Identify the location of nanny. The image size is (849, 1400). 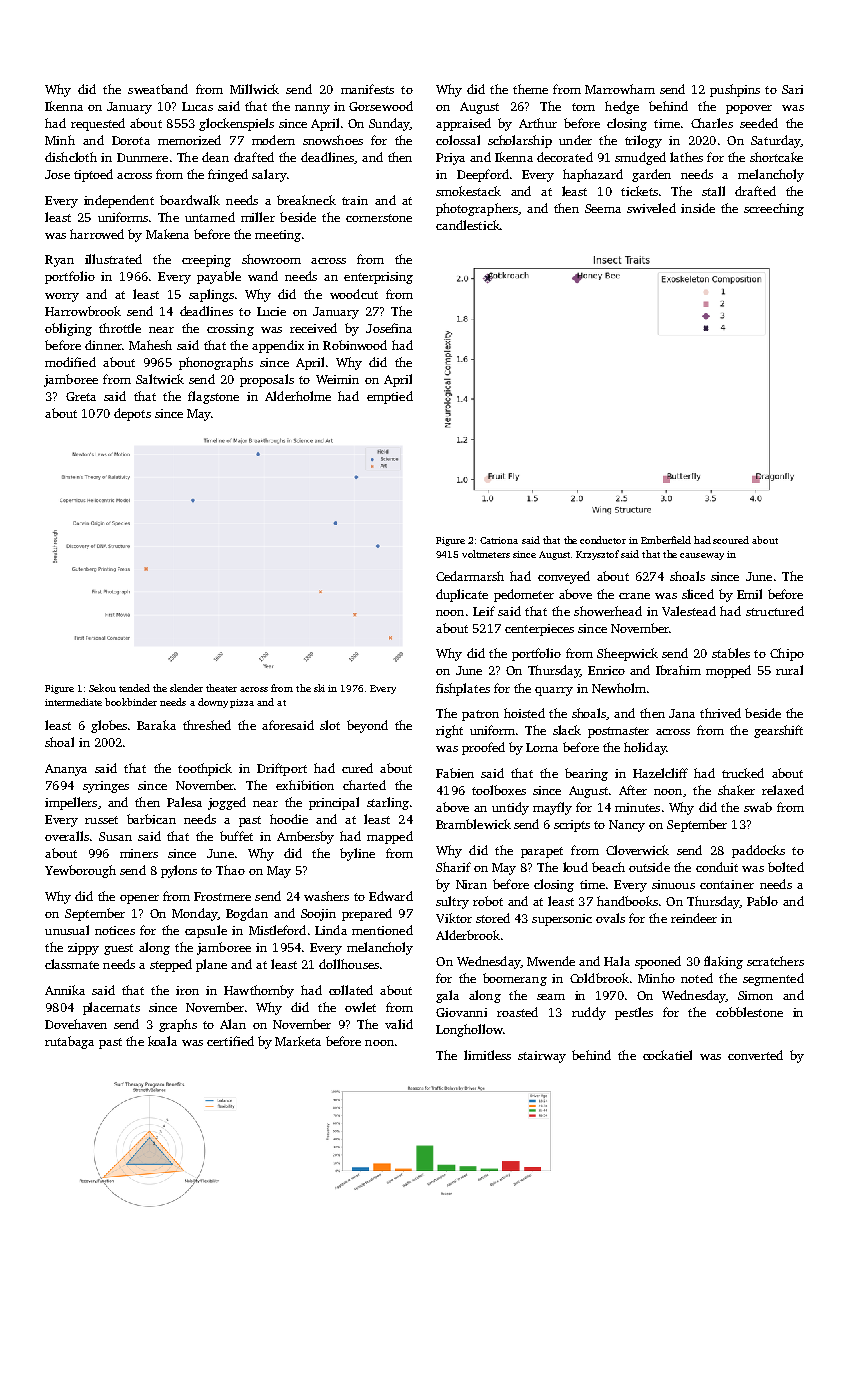
(312, 109).
